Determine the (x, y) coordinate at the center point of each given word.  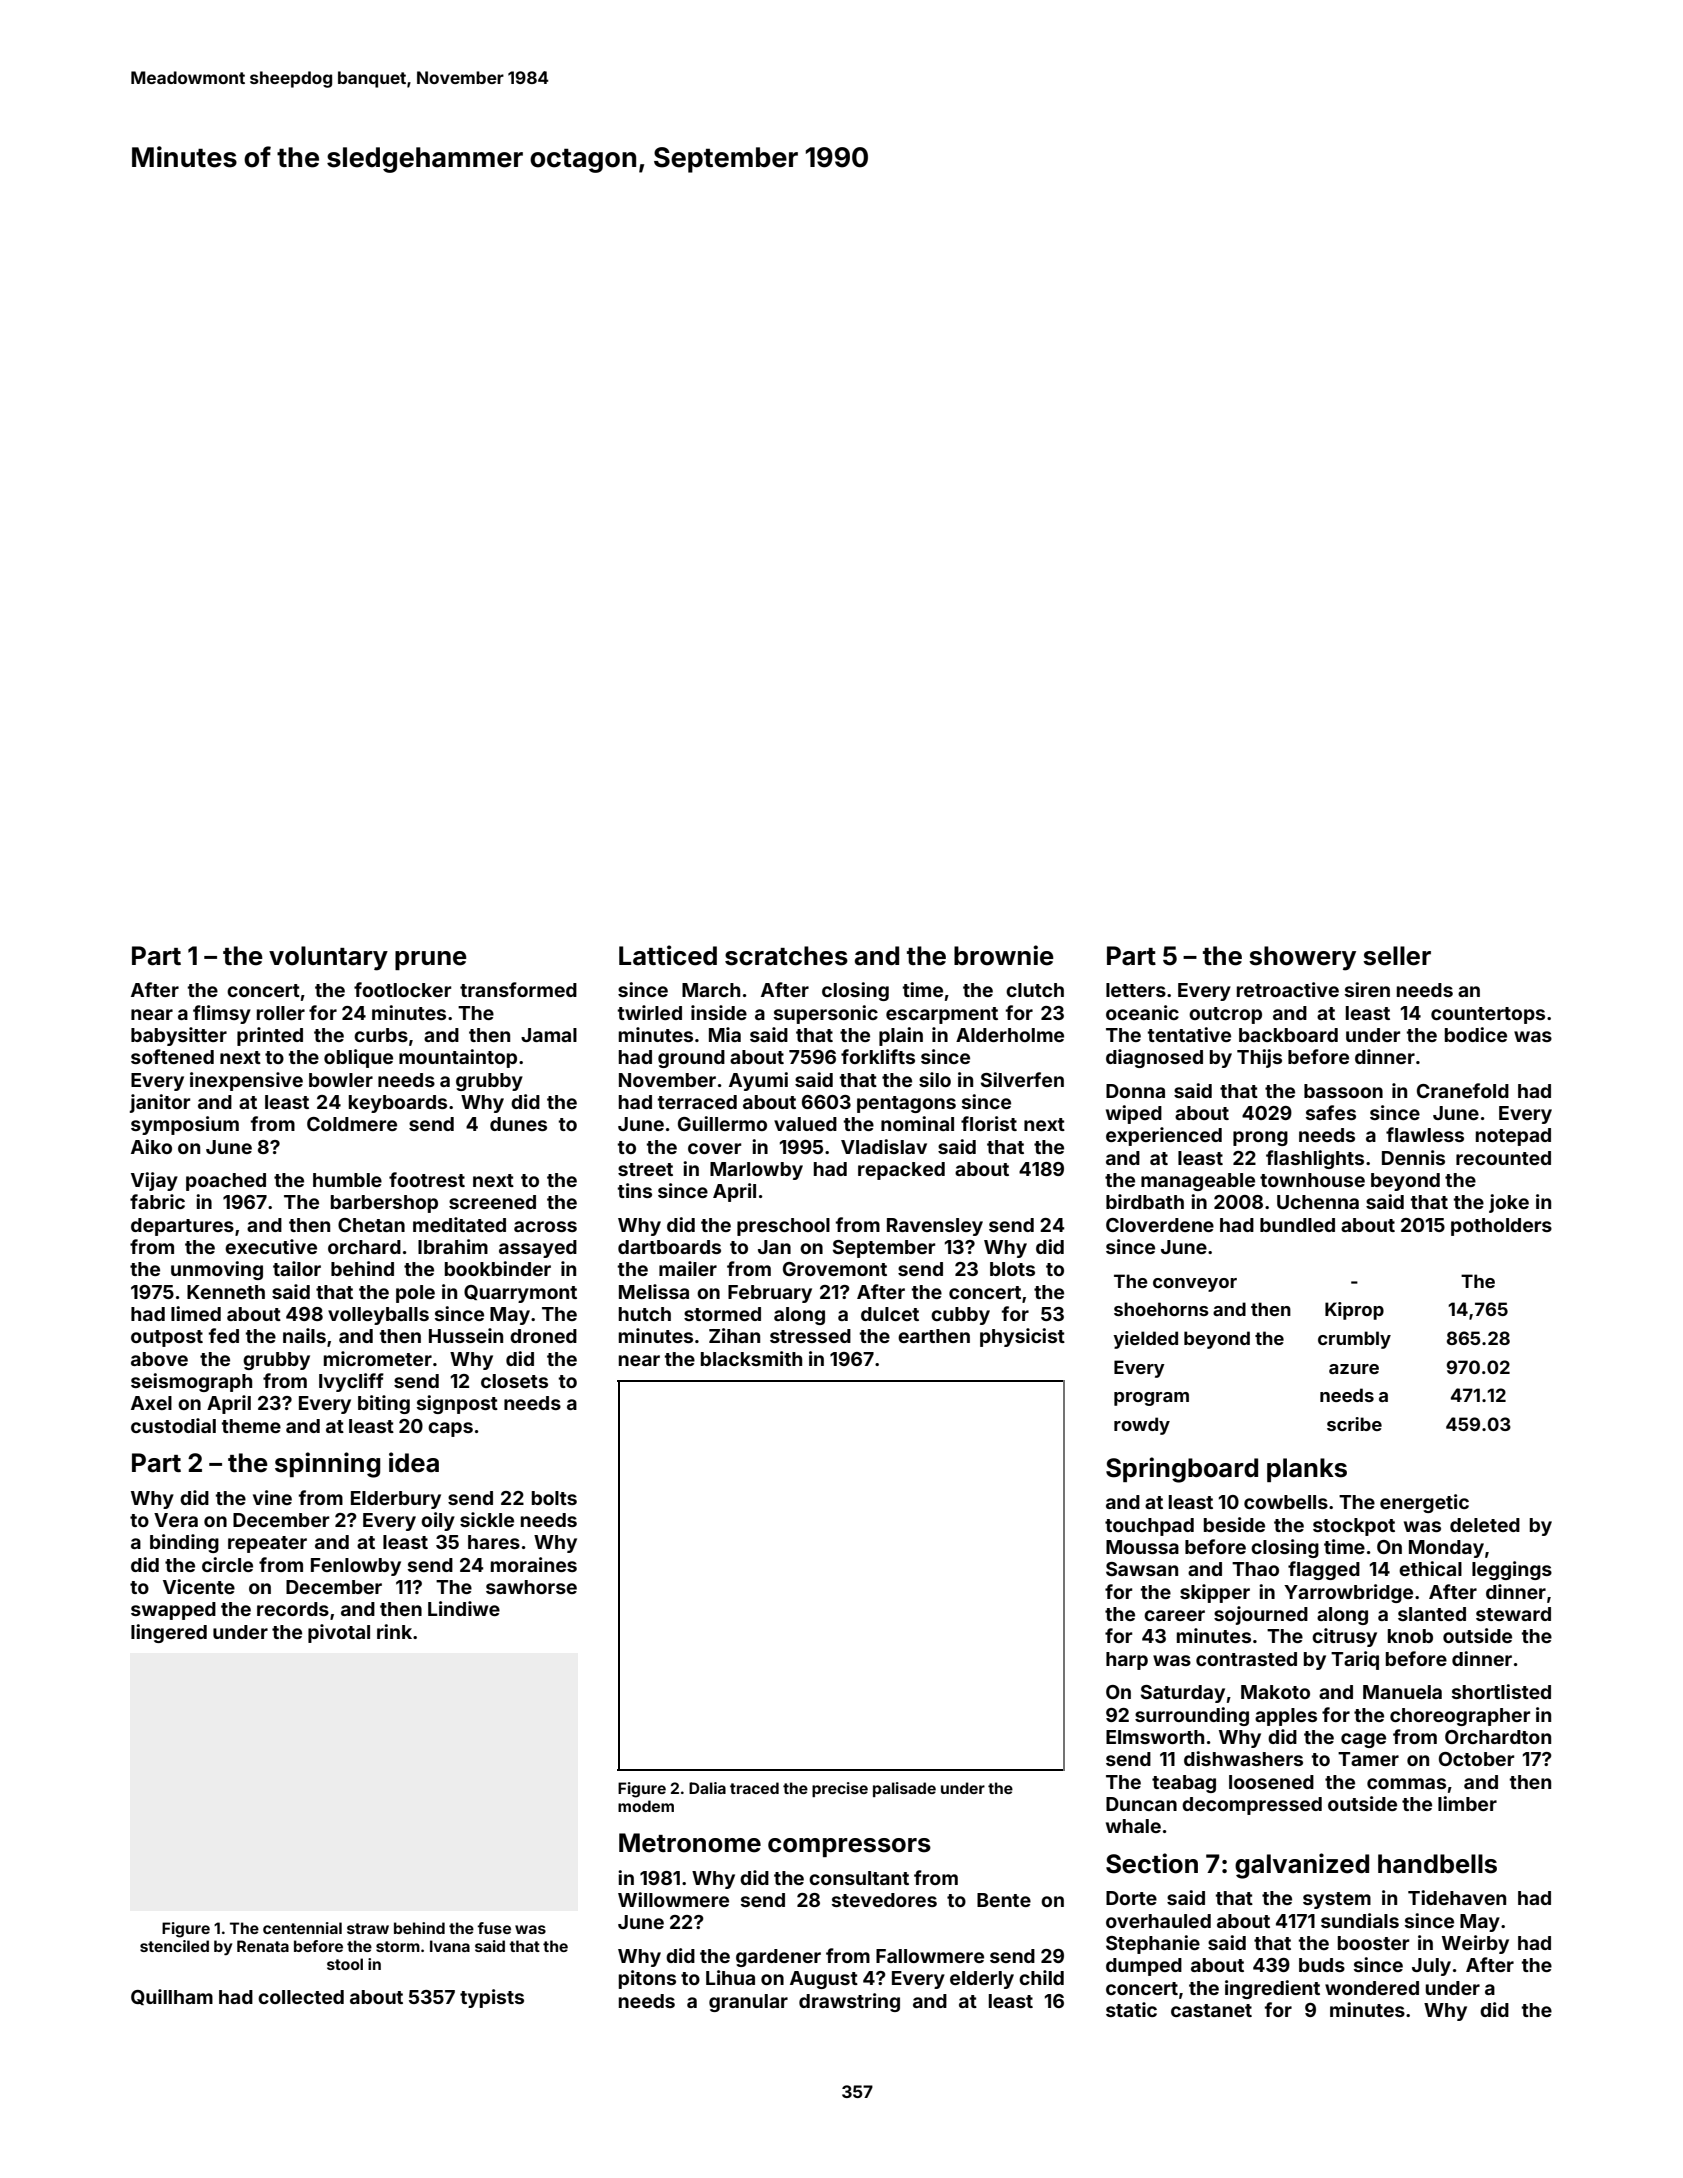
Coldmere (352, 1124)
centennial (302, 1928)
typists (492, 1998)
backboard (1288, 1035)
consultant (859, 1878)
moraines (534, 1564)
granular (748, 2003)
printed (270, 1036)
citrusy (1344, 1637)
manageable (1198, 1182)
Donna (1135, 1091)
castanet (1211, 2010)
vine (272, 1497)
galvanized (1302, 1866)
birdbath (1145, 1201)
